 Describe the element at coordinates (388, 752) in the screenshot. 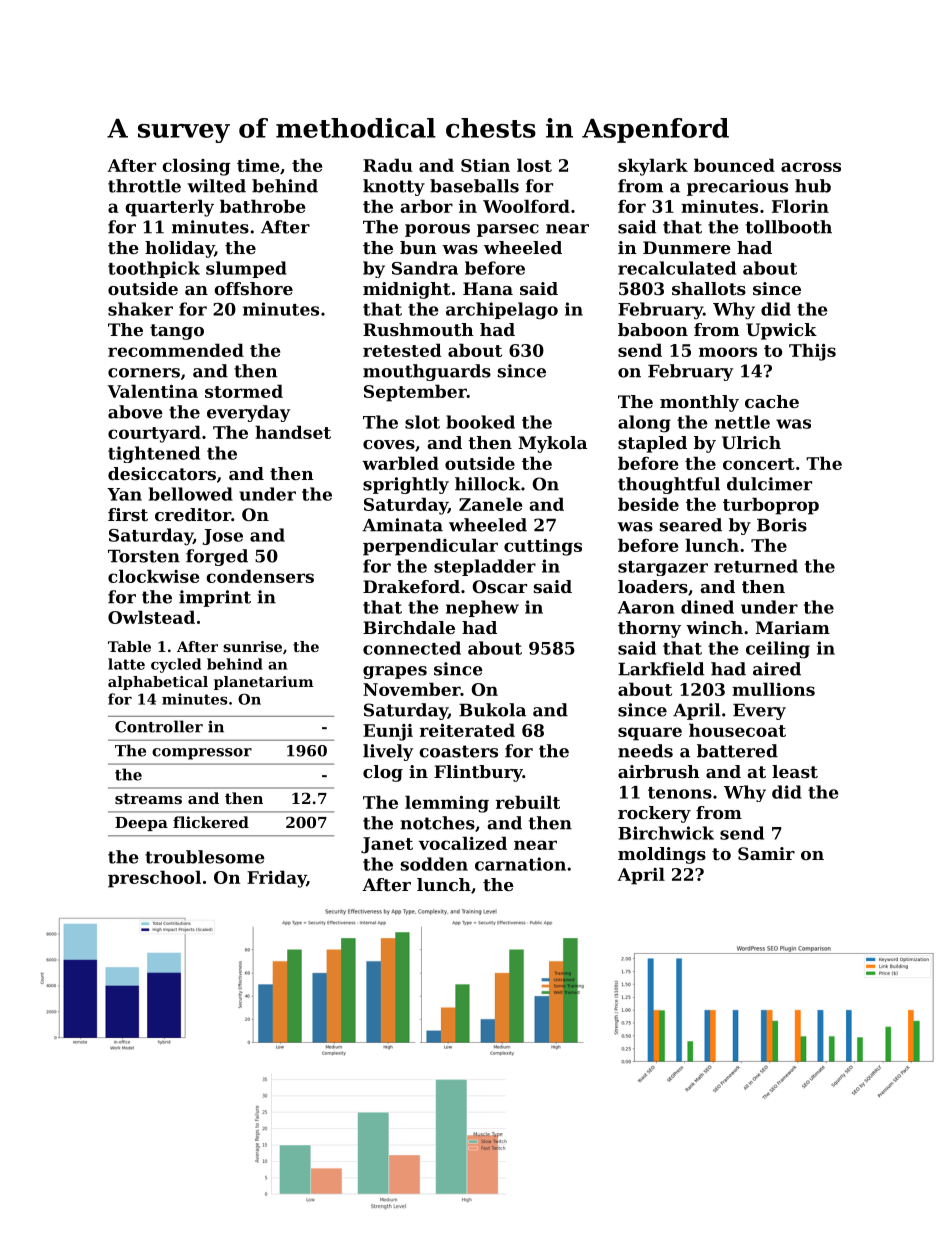

I see `lively` at that location.
